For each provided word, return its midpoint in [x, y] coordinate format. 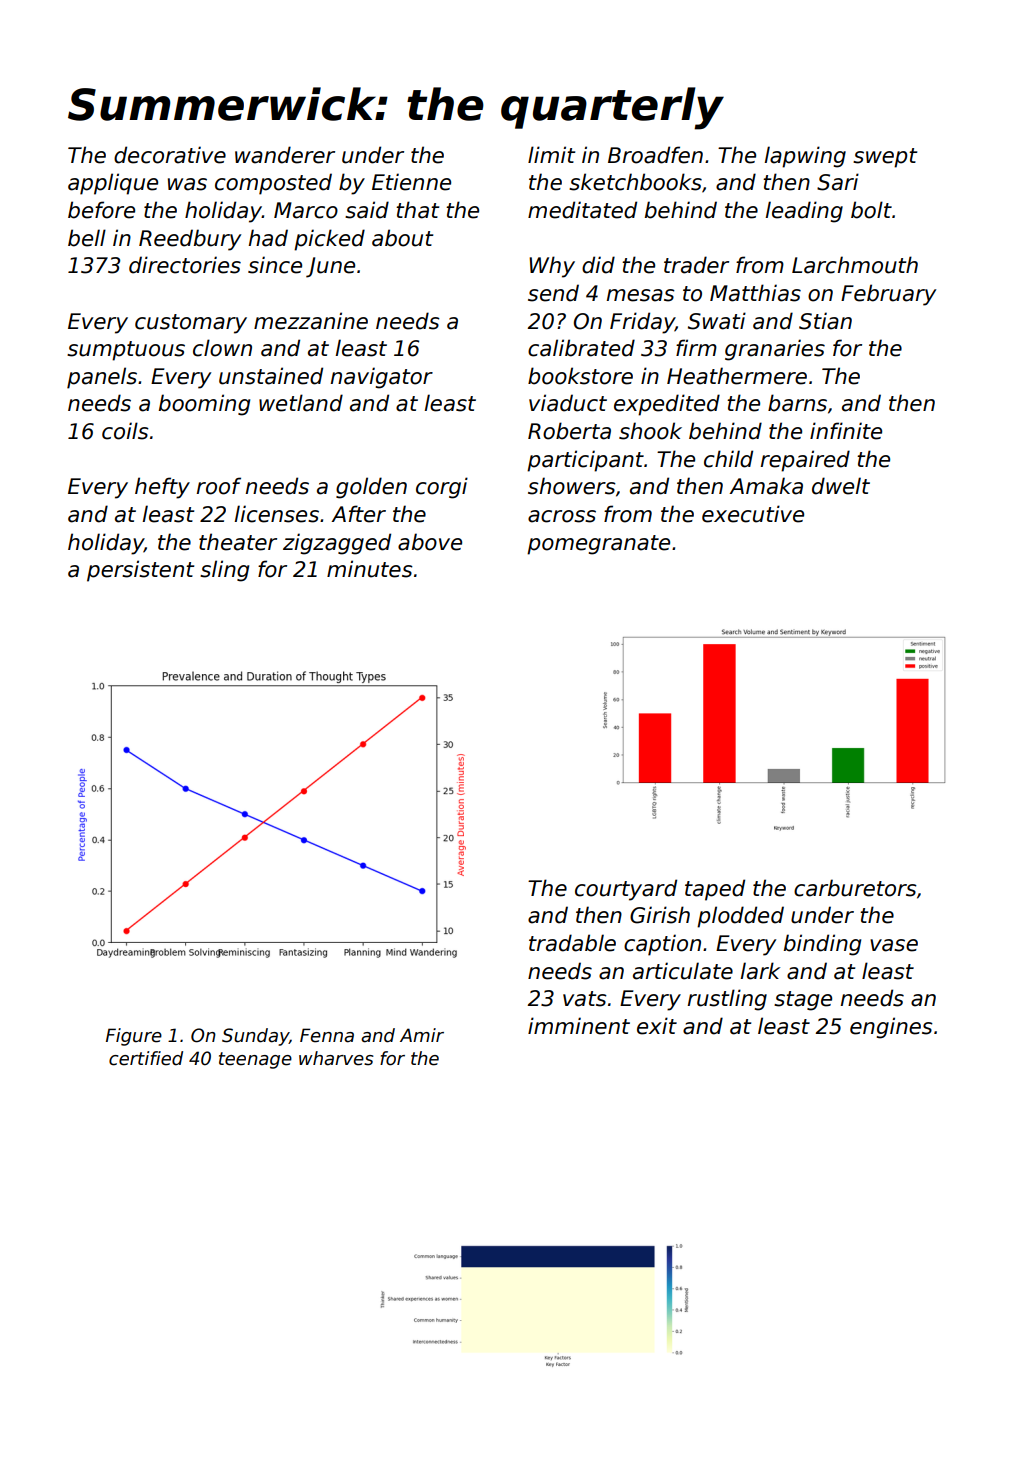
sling [224, 571]
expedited [667, 405]
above [430, 542]
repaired [805, 461]
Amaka [766, 486]
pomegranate [598, 545]
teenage [255, 1060]
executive [753, 514]
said [367, 210]
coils [125, 431]
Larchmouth [855, 265]
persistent [140, 571]
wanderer [285, 155]
